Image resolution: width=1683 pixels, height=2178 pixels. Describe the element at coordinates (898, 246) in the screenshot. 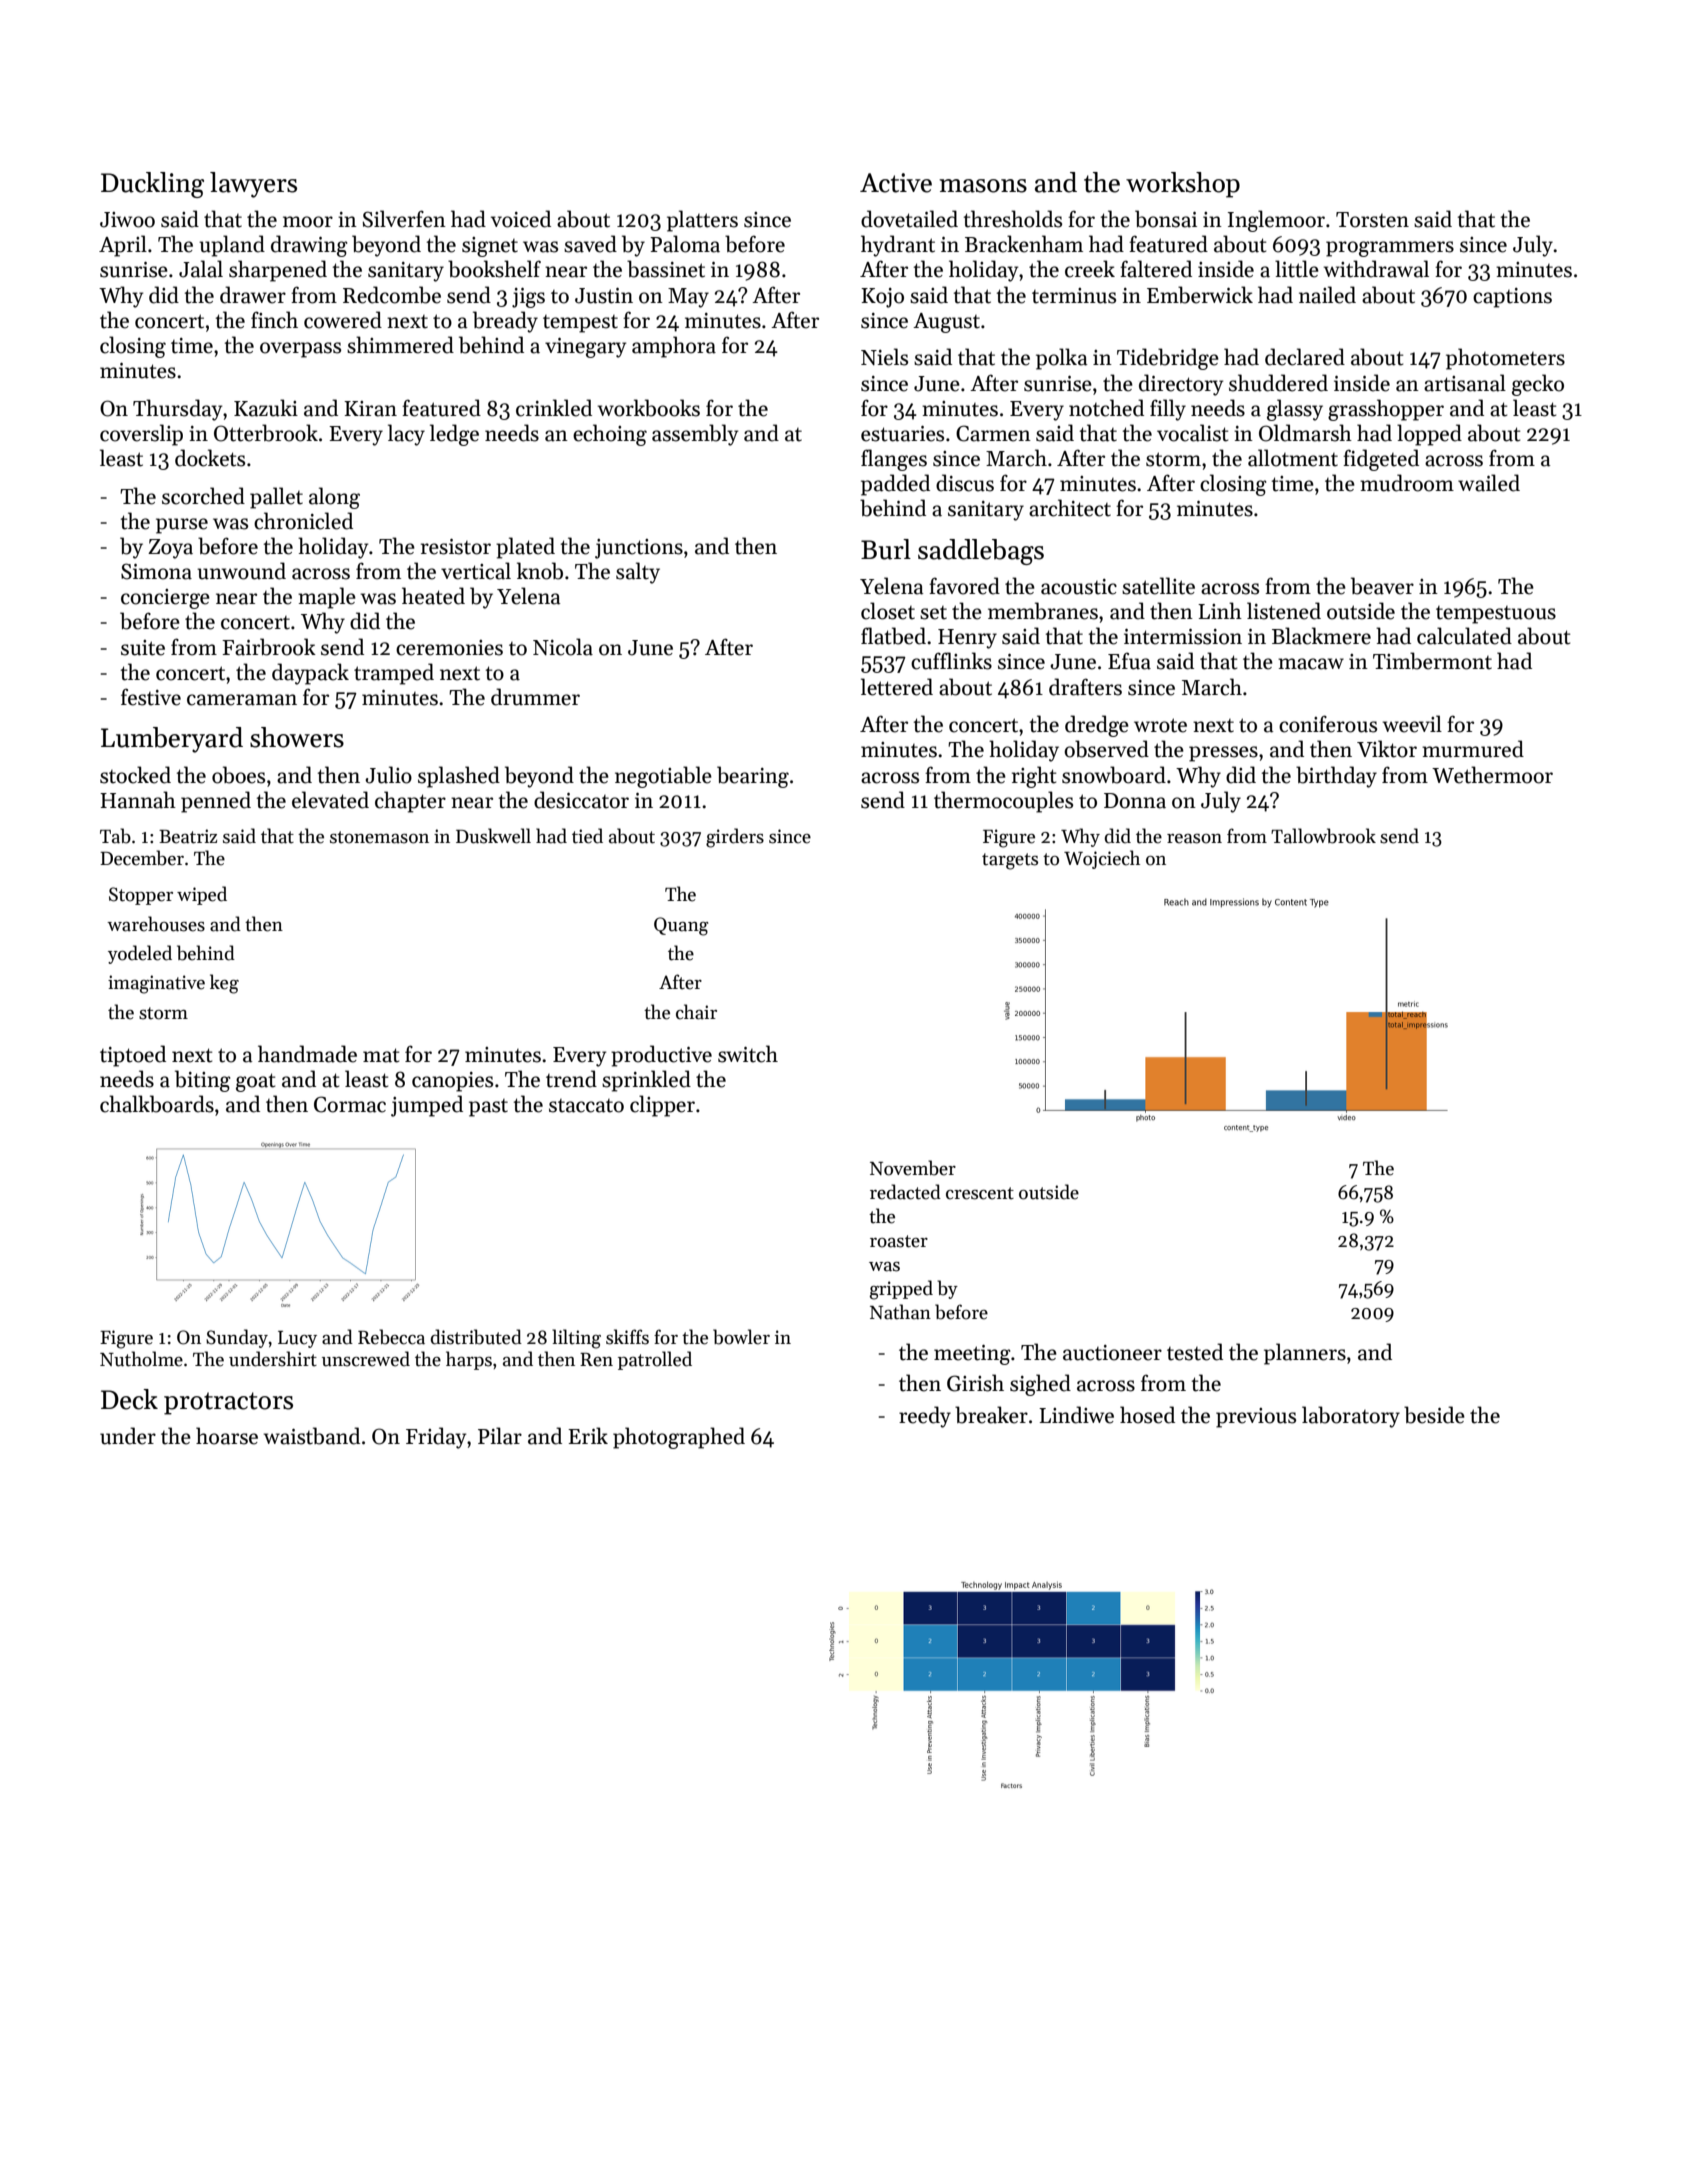

I see `hydrant` at that location.
